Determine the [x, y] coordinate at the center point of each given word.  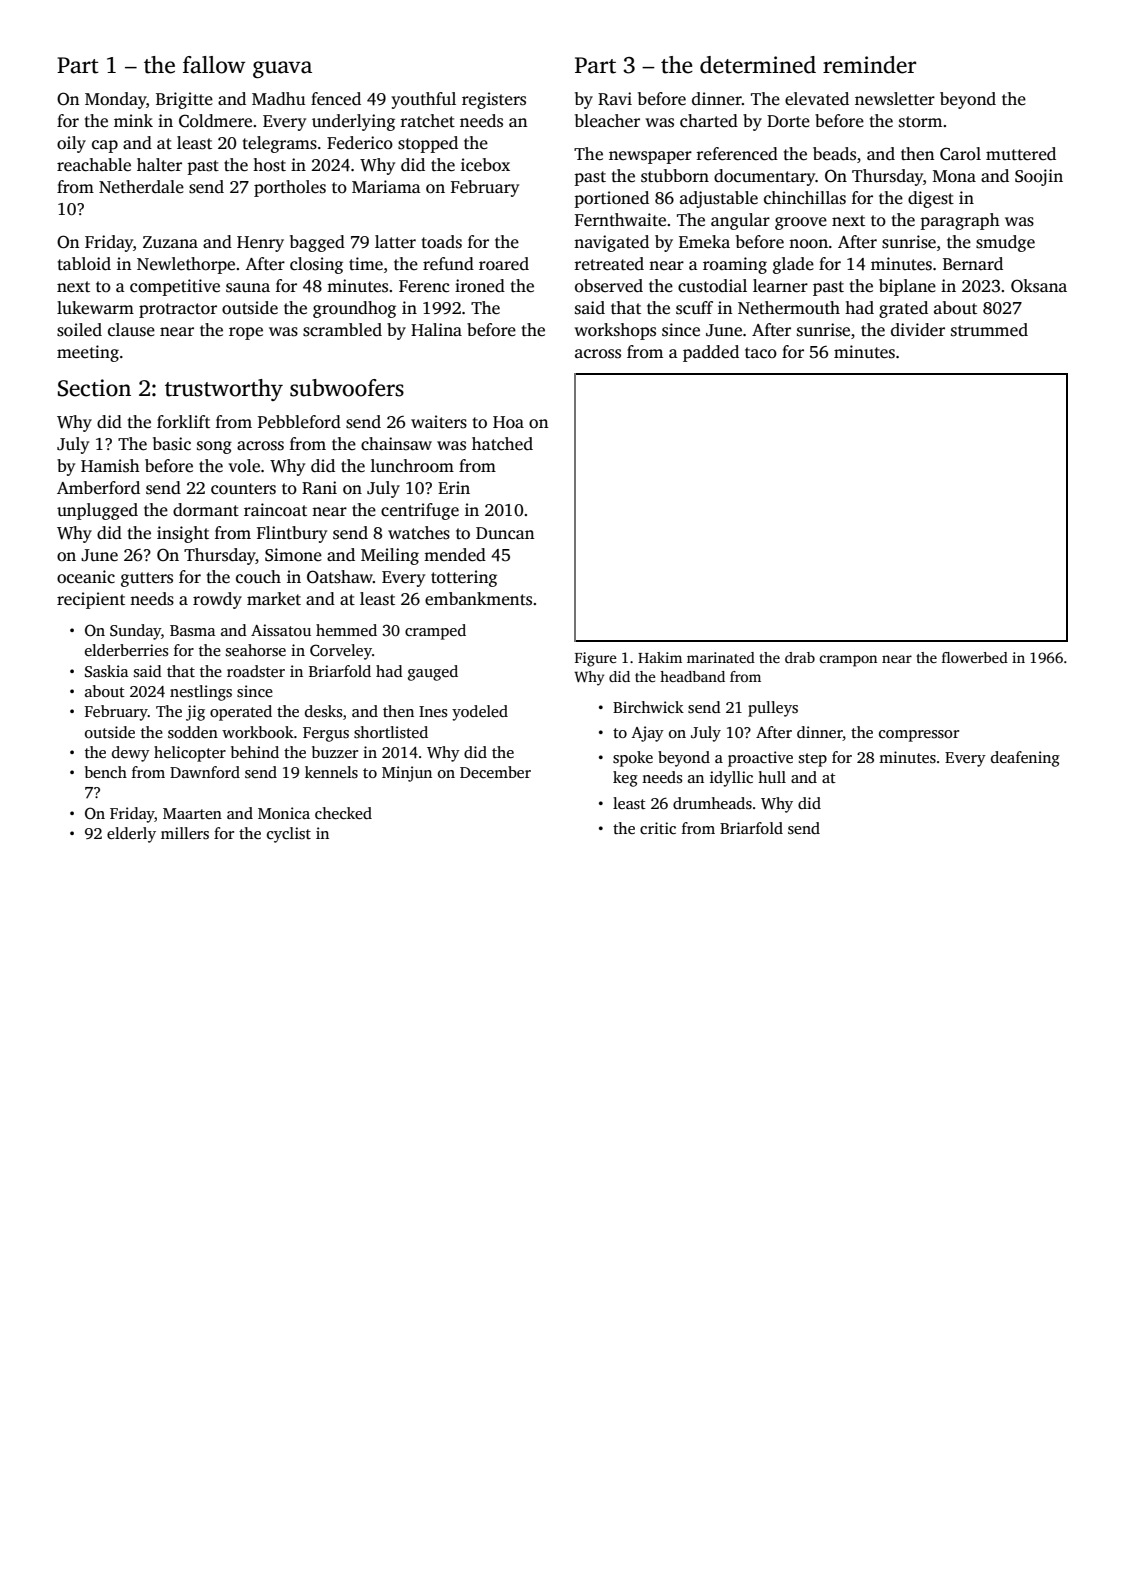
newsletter [895, 99]
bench [106, 772]
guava [282, 69]
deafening [1025, 759]
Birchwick [648, 707]
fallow [214, 65]
